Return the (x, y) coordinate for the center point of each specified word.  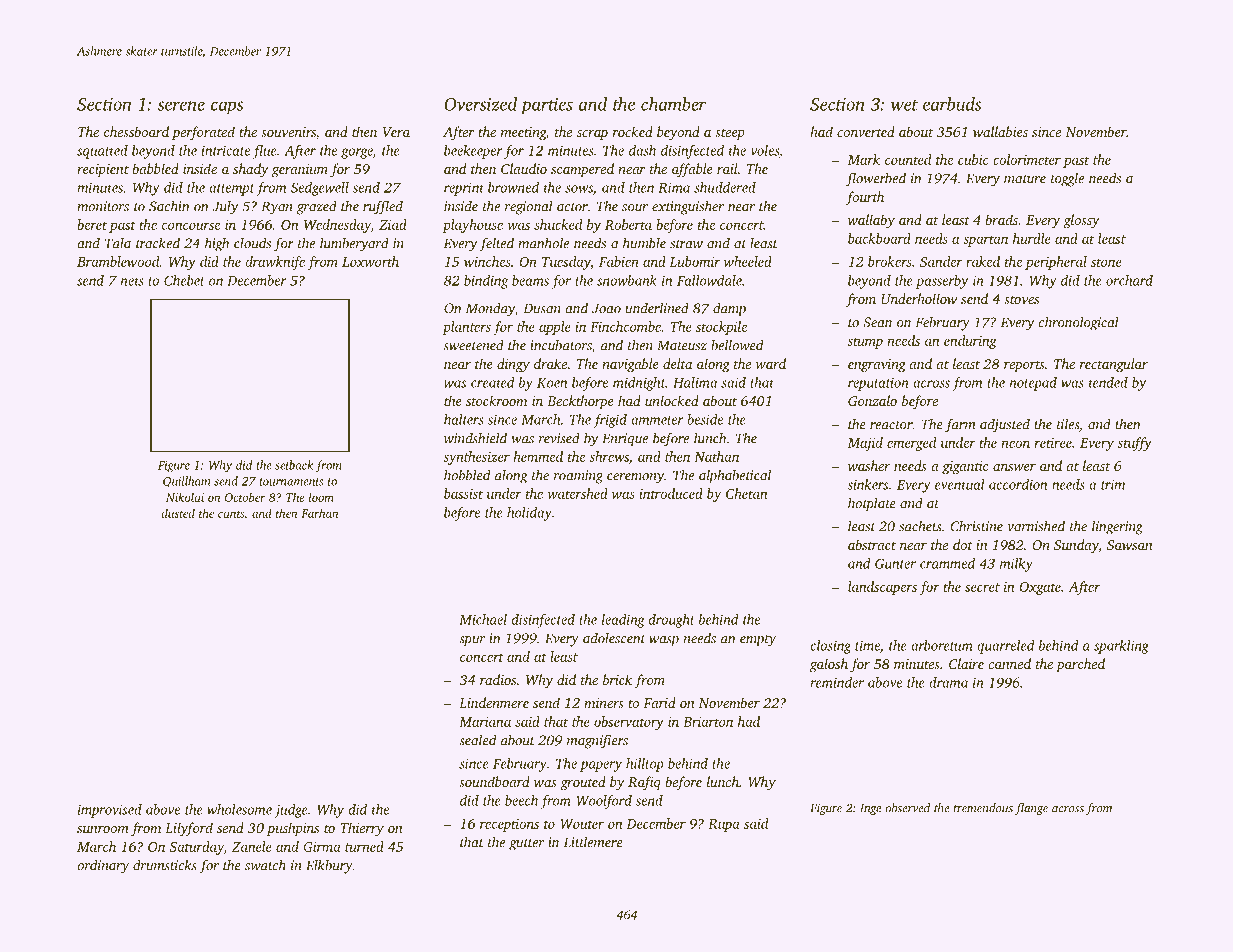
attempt (232, 190)
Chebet (184, 280)
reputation (878, 384)
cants (231, 514)
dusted (178, 513)
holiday (529, 514)
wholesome (239, 809)
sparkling (1121, 647)
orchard (1129, 280)
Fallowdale (709, 280)
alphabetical (735, 476)
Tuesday (566, 263)
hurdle (1032, 238)
